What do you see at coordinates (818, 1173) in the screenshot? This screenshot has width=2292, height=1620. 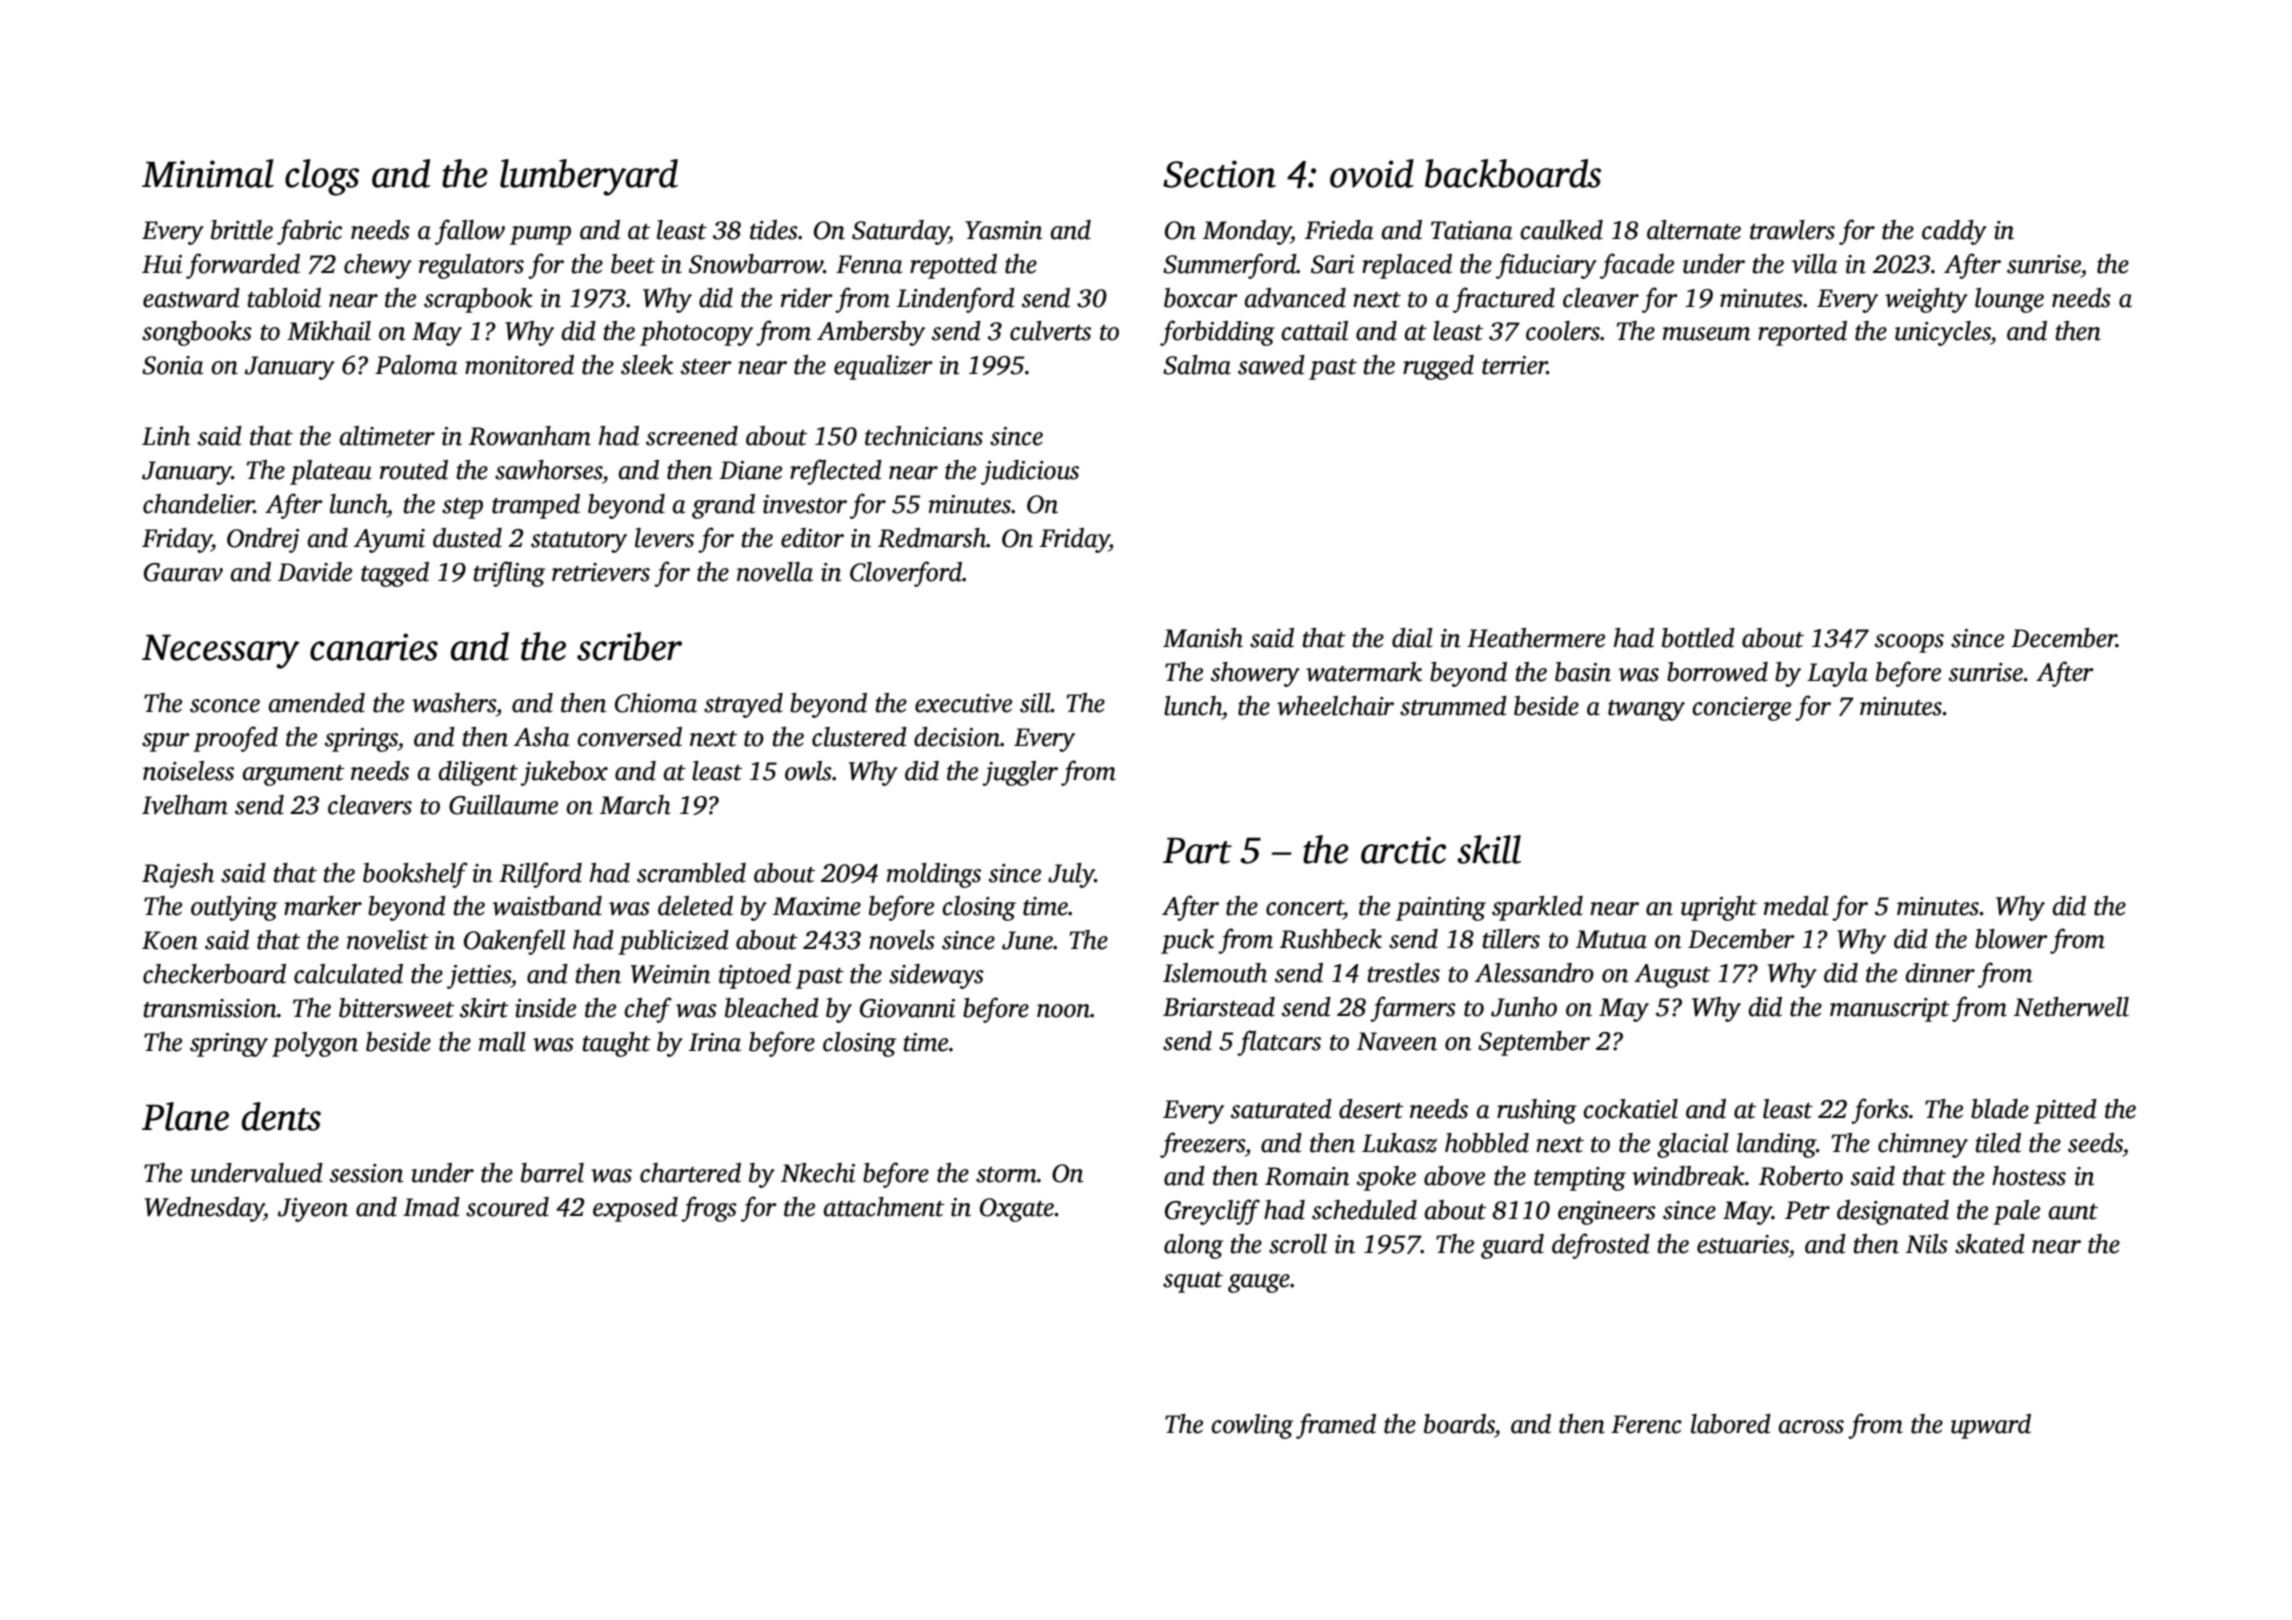 I see `Nkechi` at bounding box center [818, 1173].
